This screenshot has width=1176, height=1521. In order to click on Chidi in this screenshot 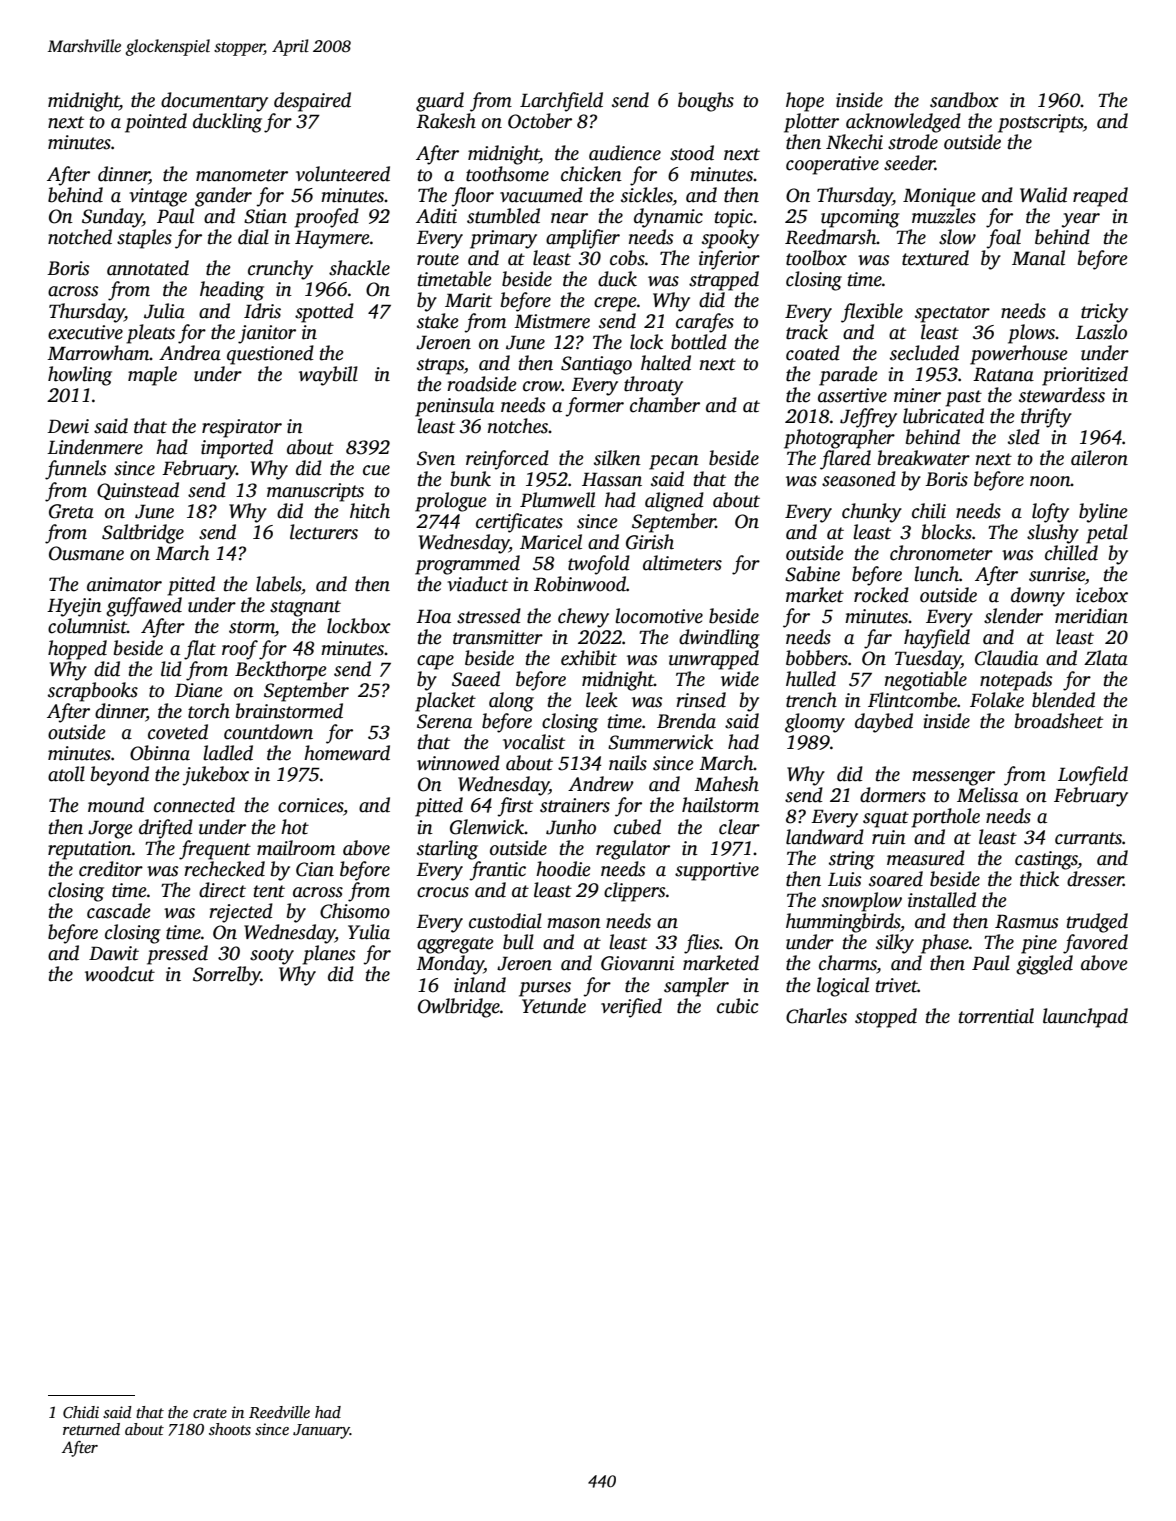, I will do `click(81, 1412)`.
